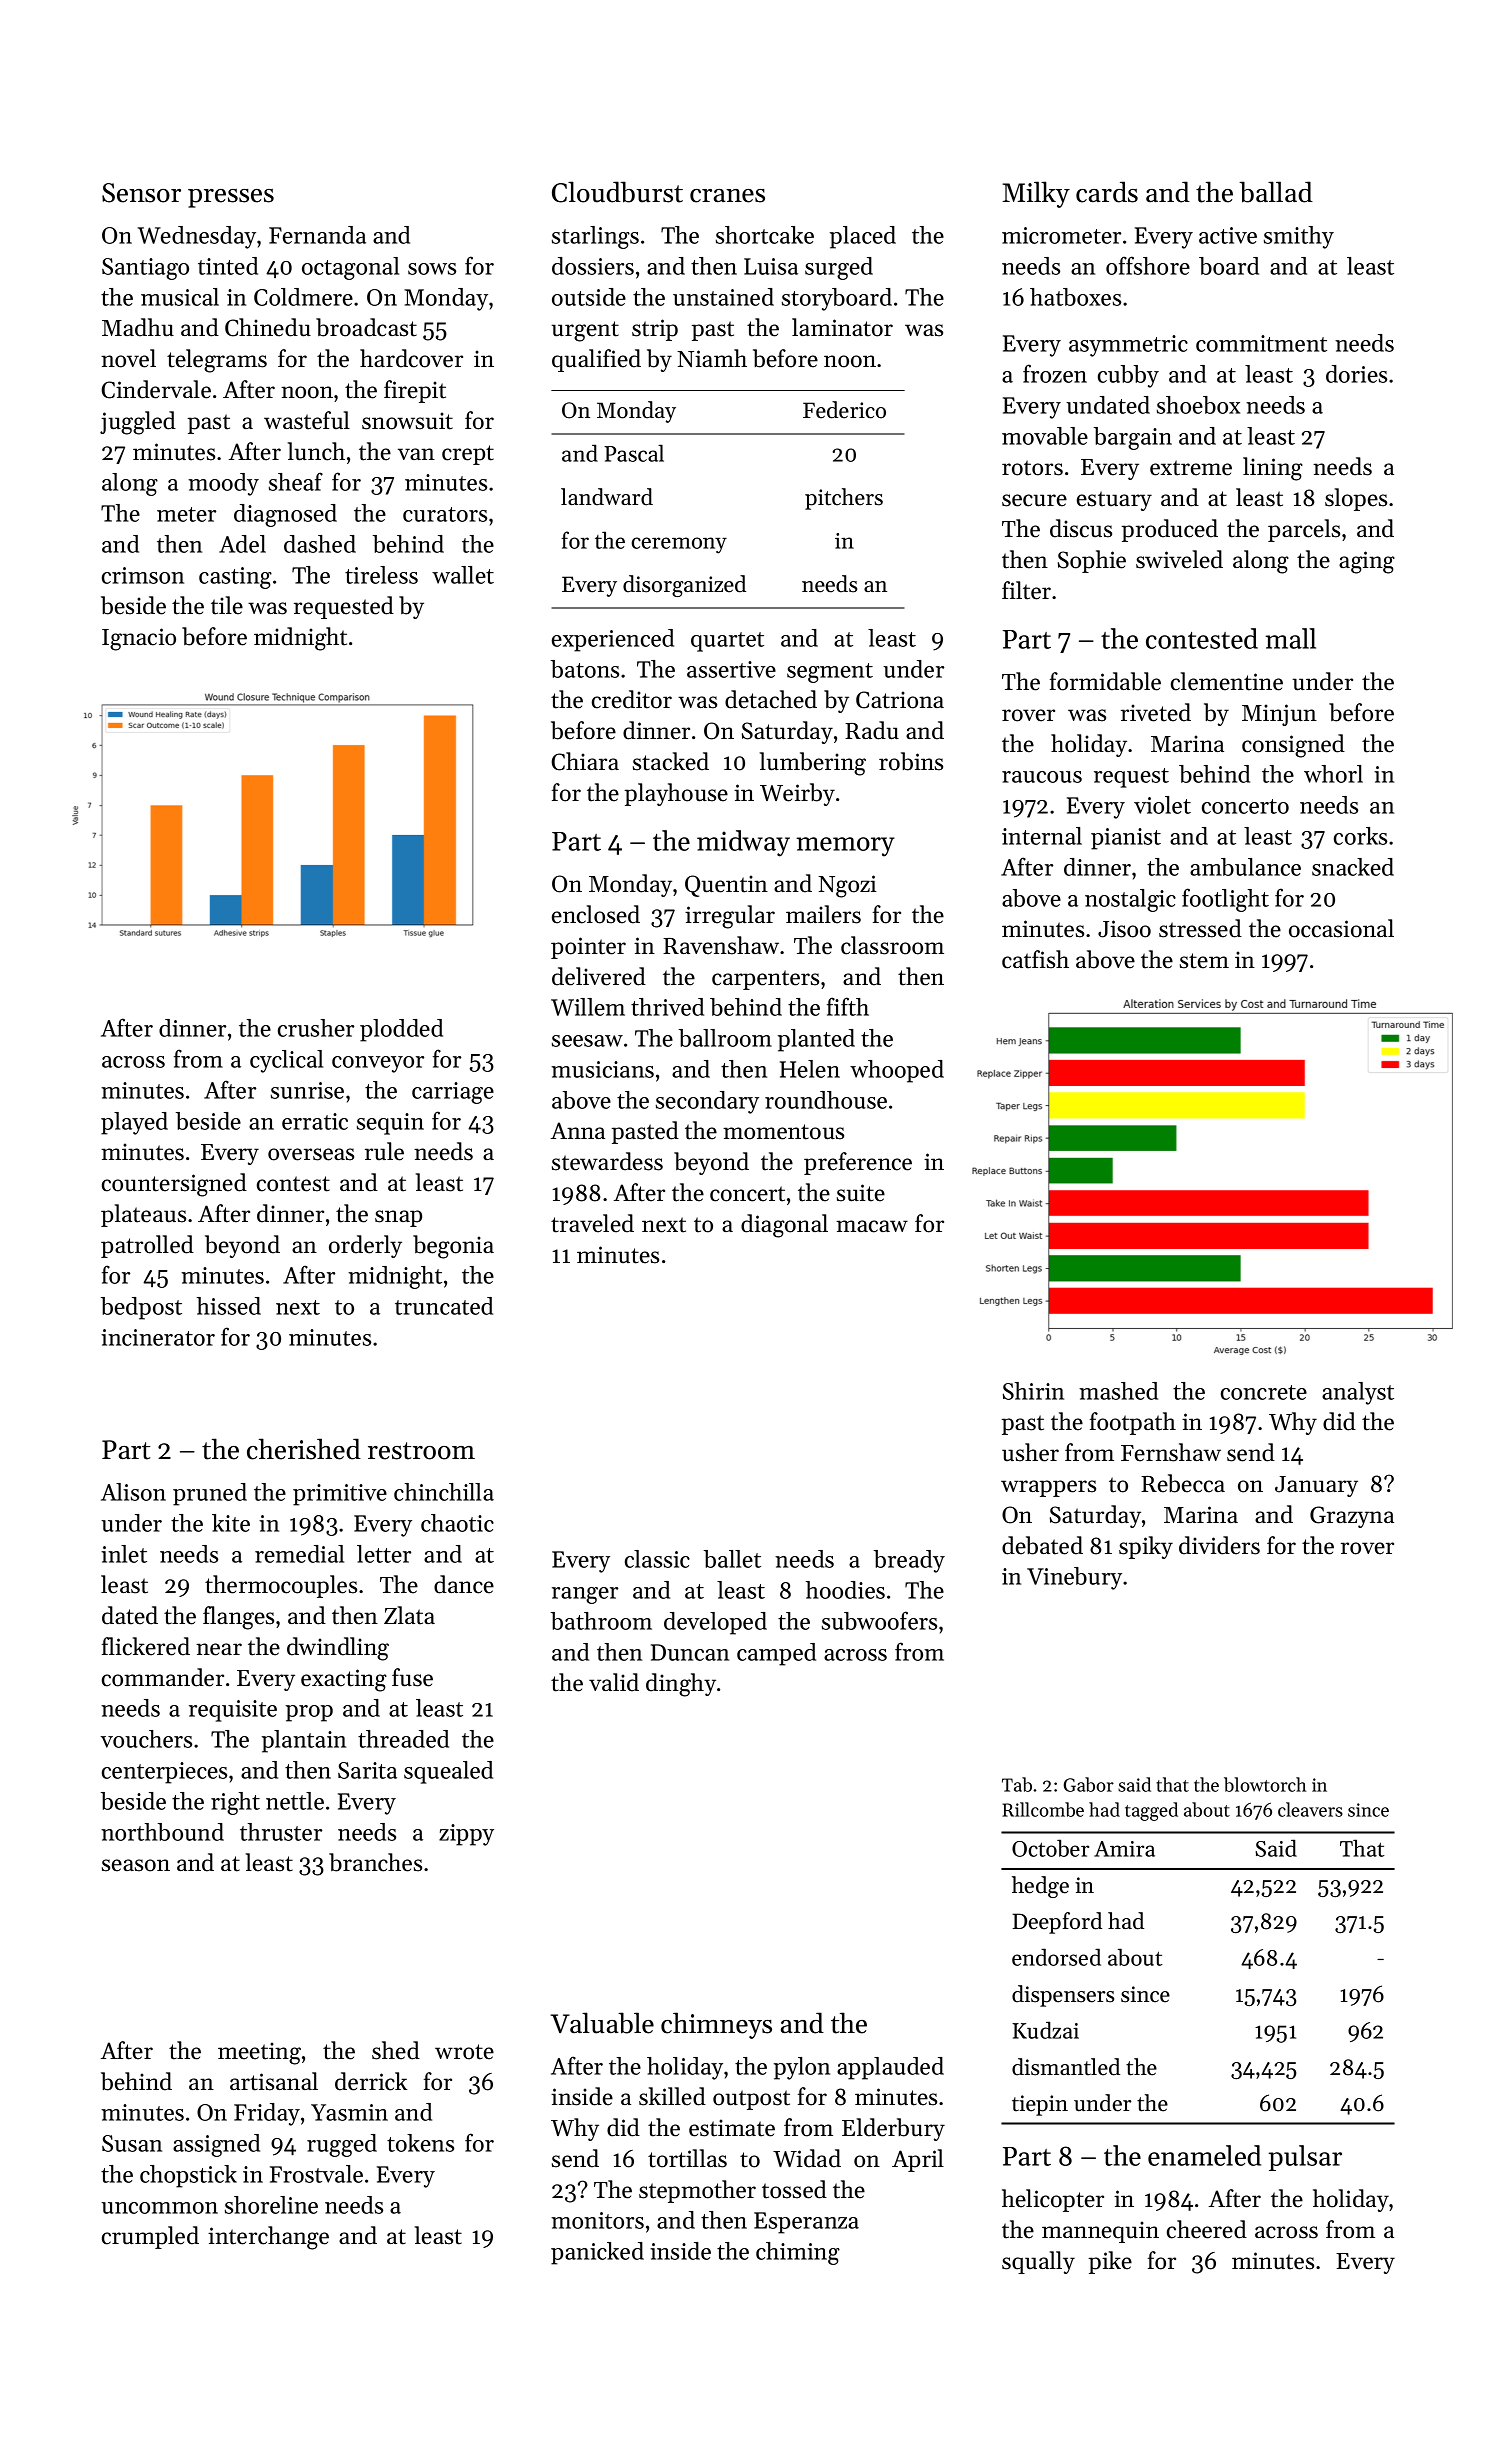  Describe the element at coordinates (259, 2053) in the document. I see `meeting` at that location.
